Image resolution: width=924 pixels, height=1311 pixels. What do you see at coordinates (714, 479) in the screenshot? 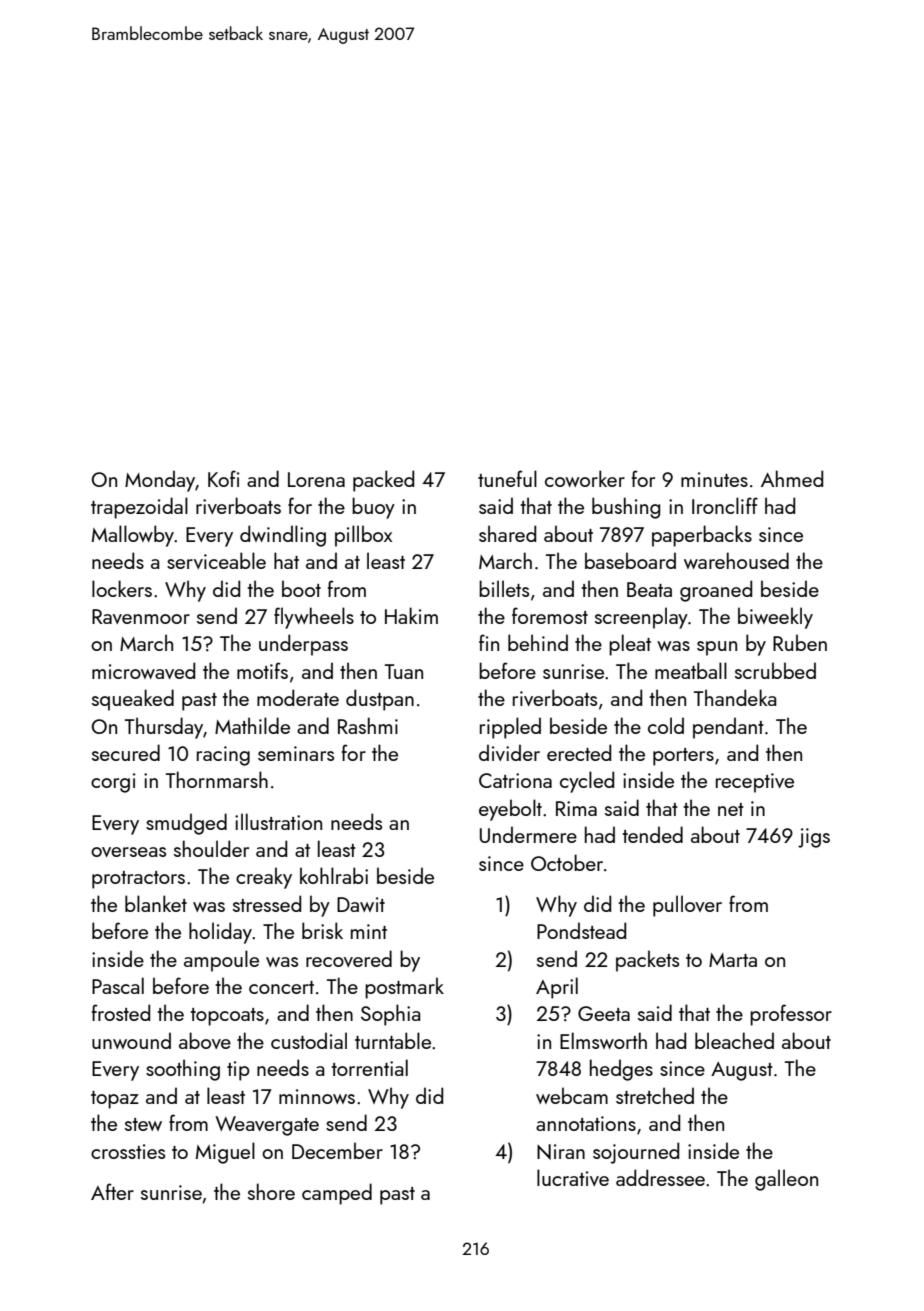
I see `minutes` at bounding box center [714, 479].
